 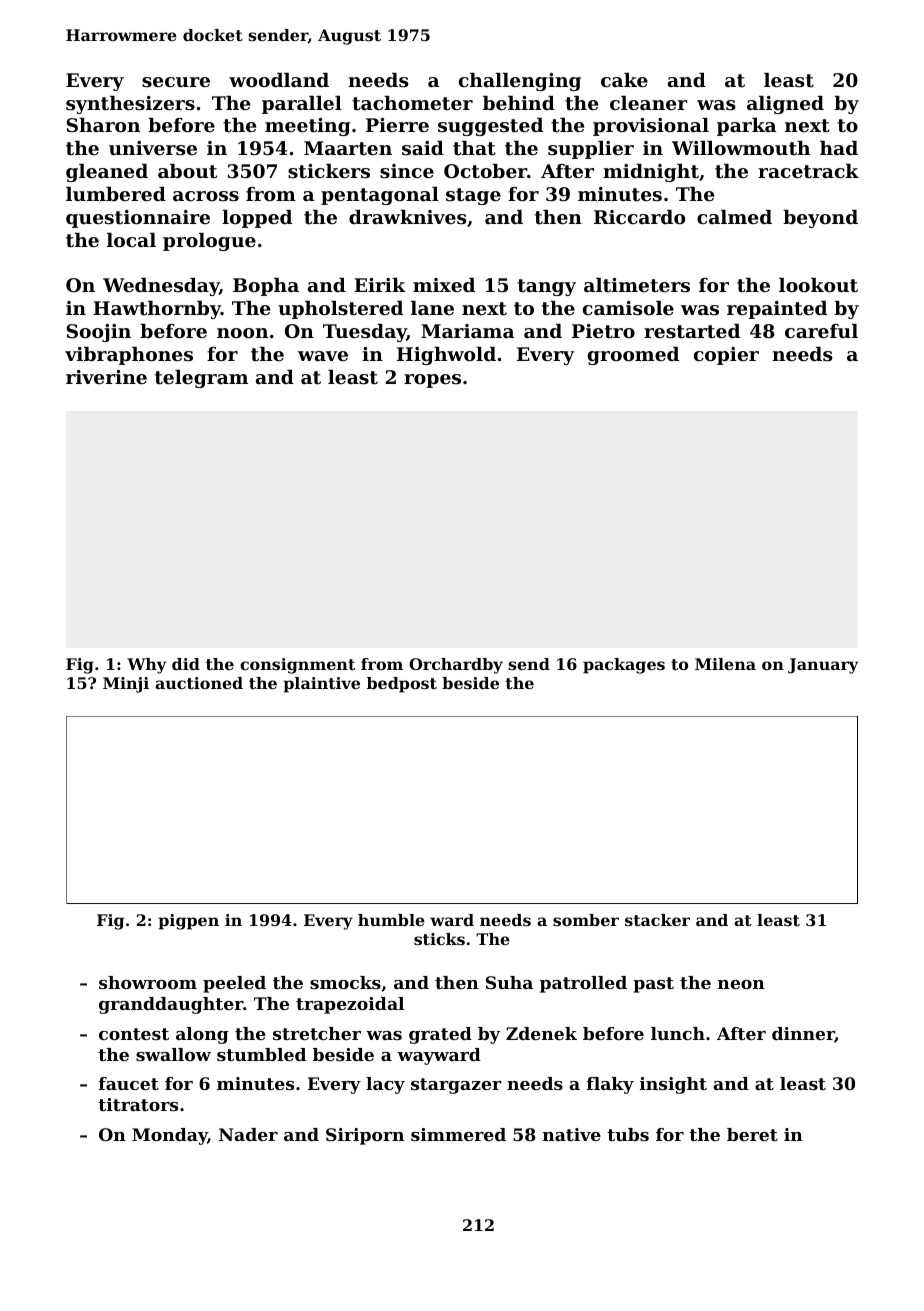 I want to click on Minji, so click(x=126, y=685).
